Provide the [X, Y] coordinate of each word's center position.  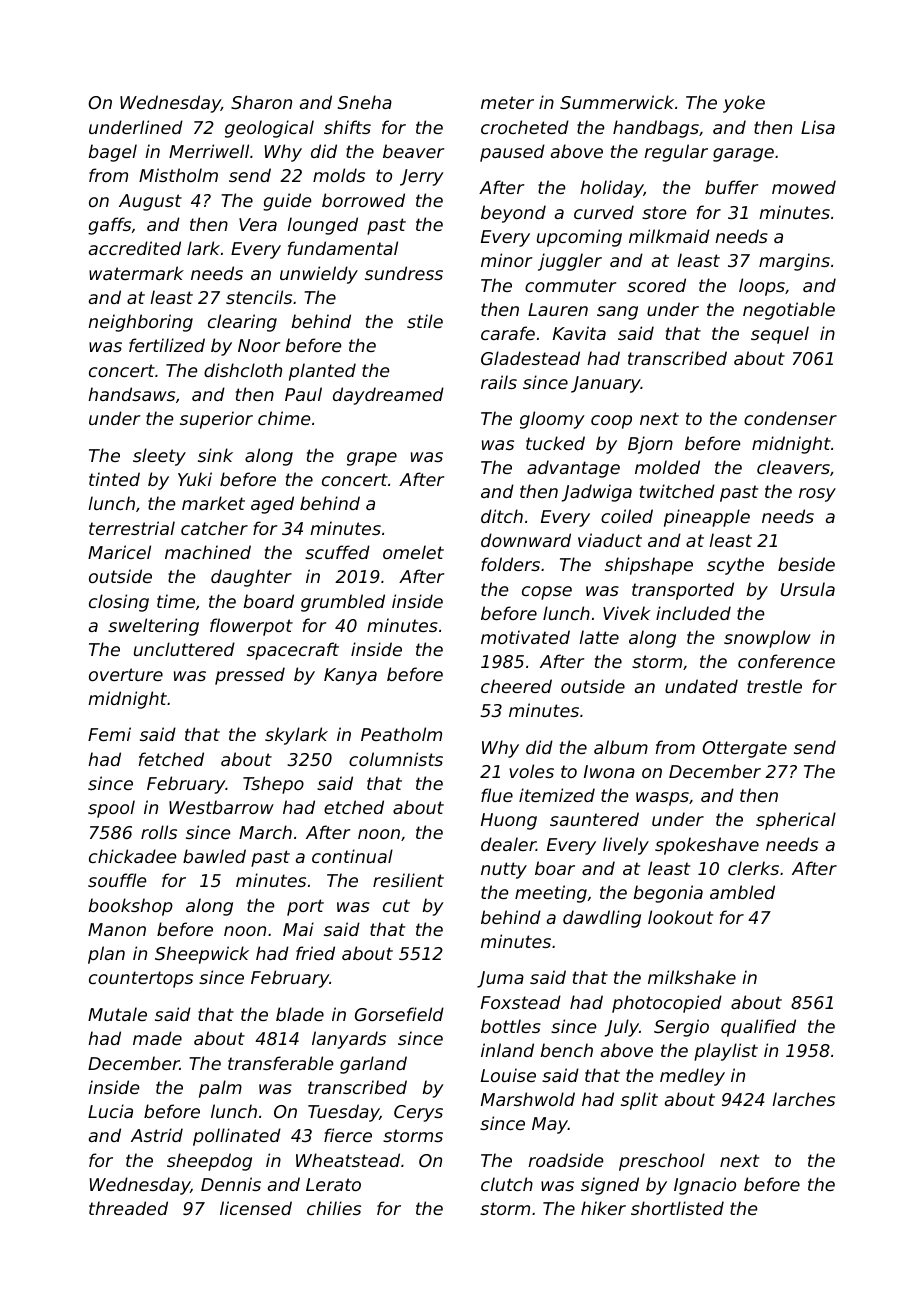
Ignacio [705, 1186]
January [606, 384]
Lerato [333, 1184]
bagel [112, 153]
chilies [334, 1208]
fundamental [343, 248]
